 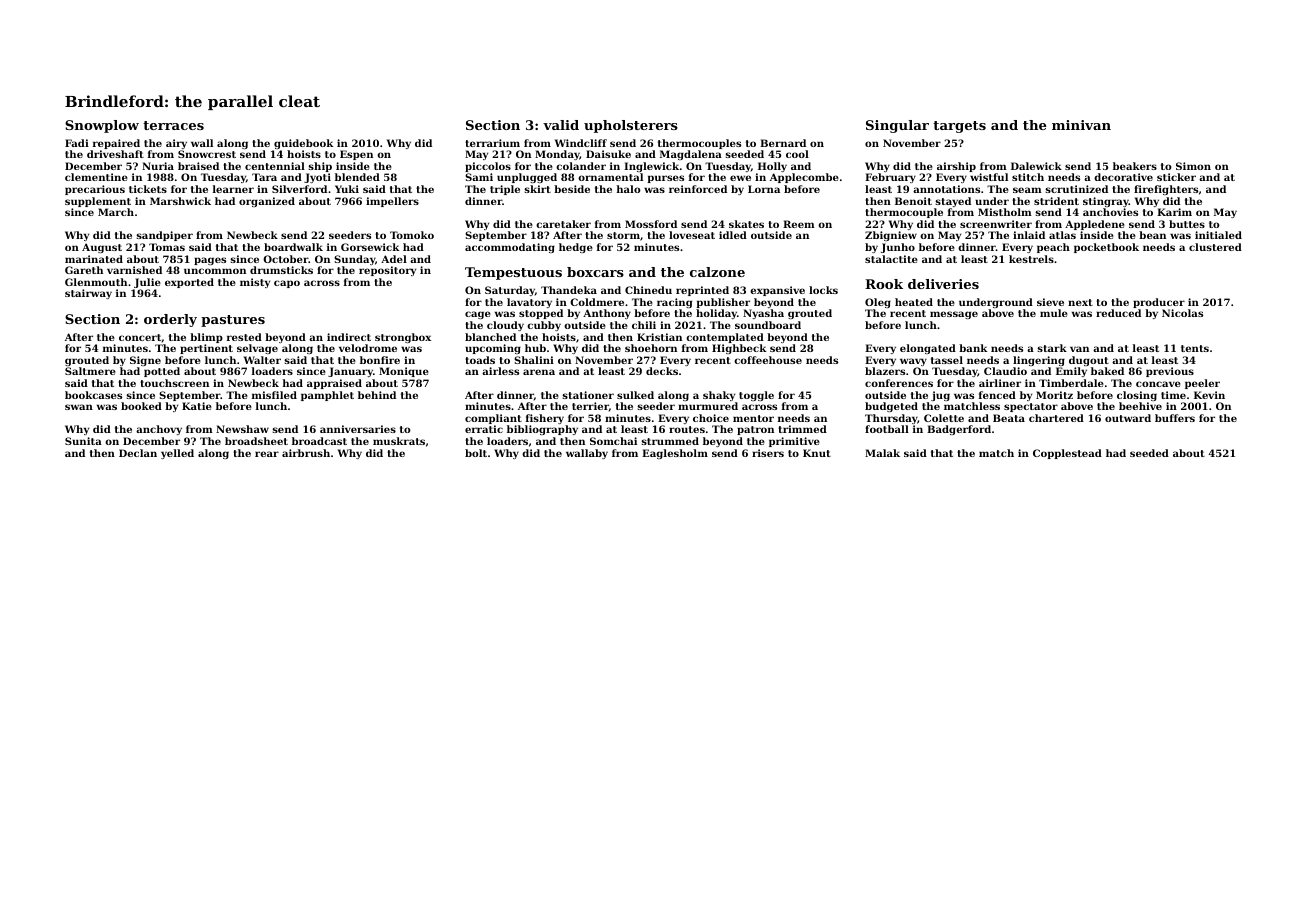 I want to click on airless, so click(x=500, y=371).
